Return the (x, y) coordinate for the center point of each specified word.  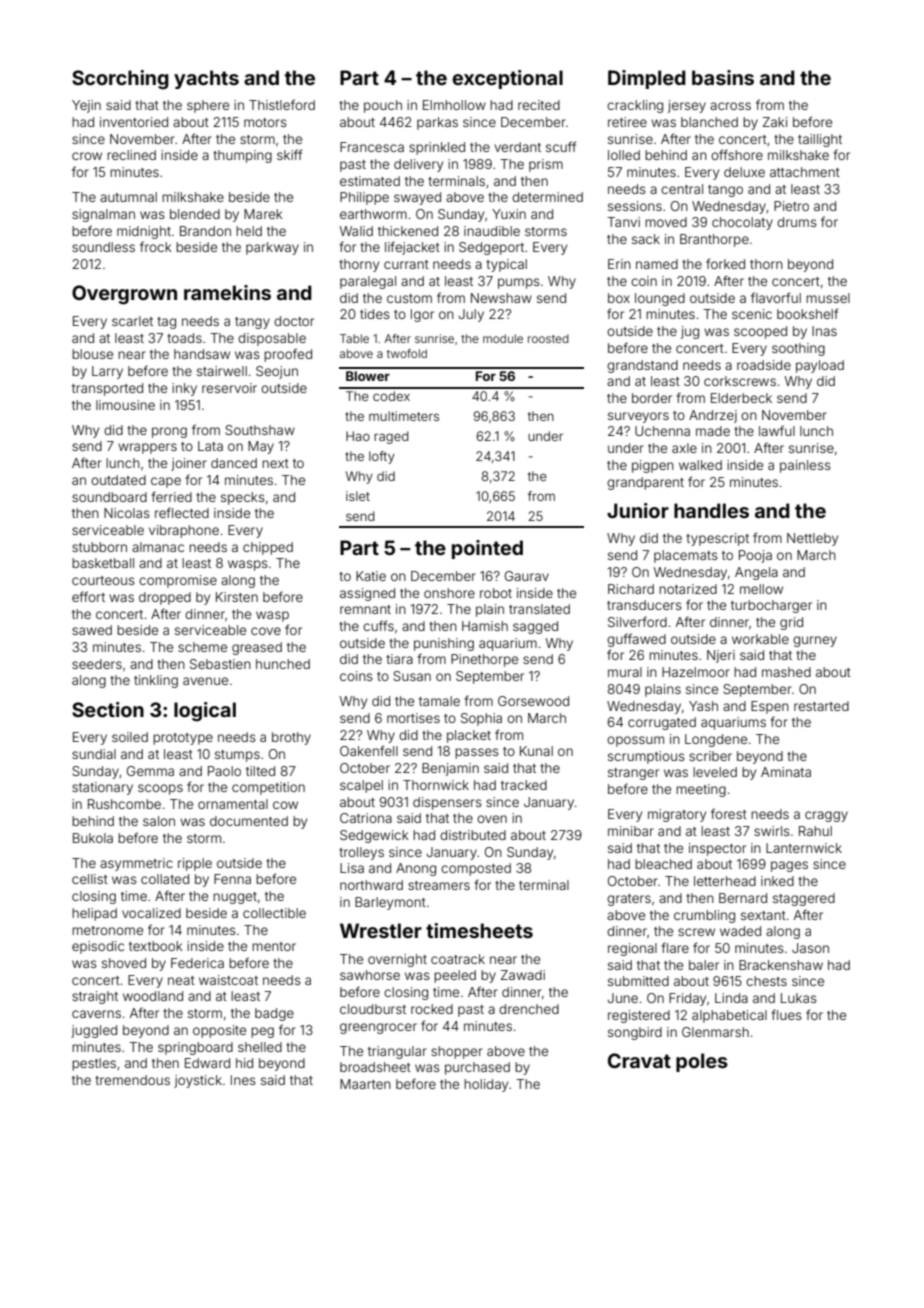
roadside (764, 365)
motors (265, 122)
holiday (486, 1085)
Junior (638, 510)
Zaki (775, 122)
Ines (243, 1080)
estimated (370, 181)
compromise (178, 581)
